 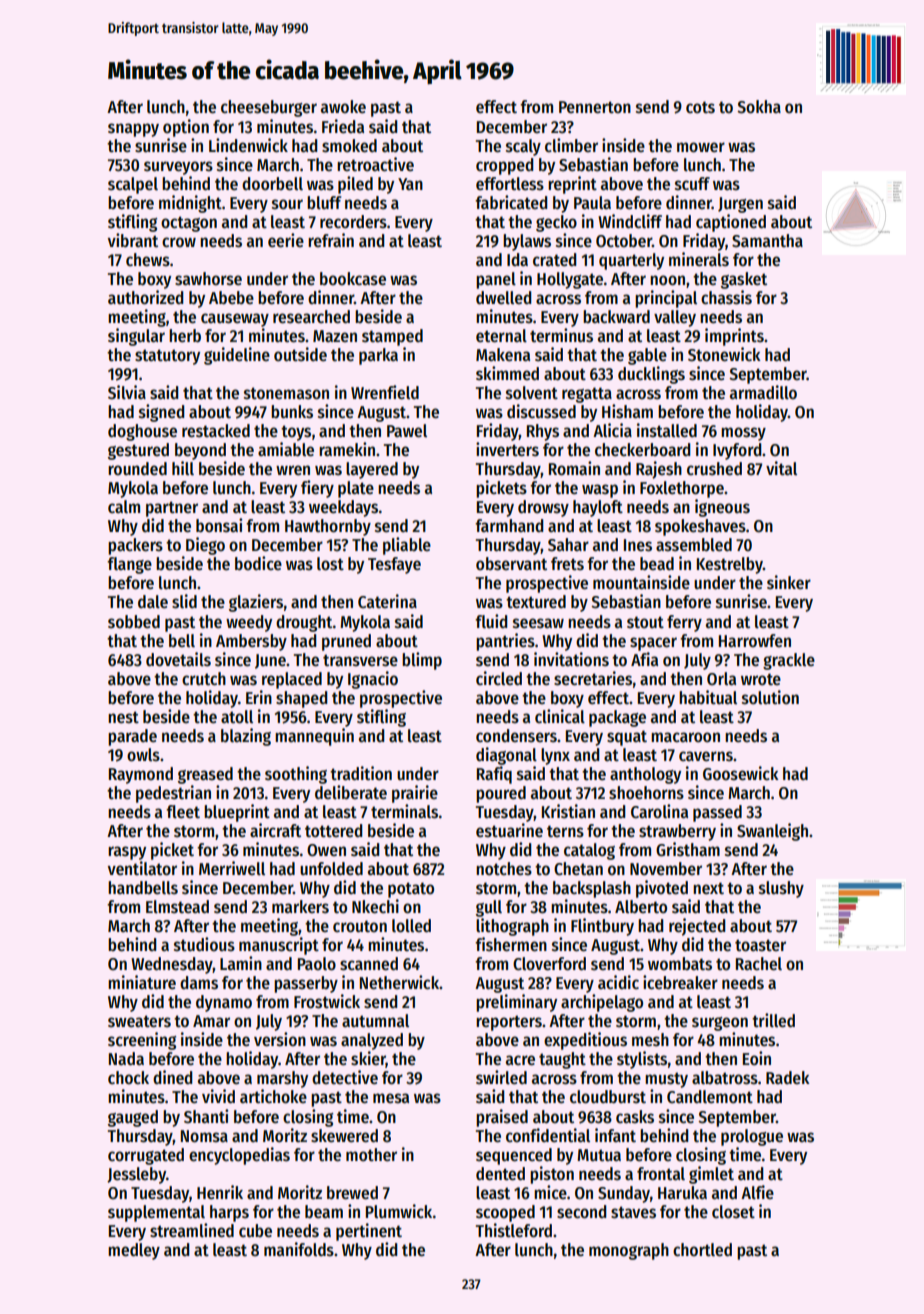 What do you see at coordinates (134, 622) in the image?
I see `sobbed` at bounding box center [134, 622].
